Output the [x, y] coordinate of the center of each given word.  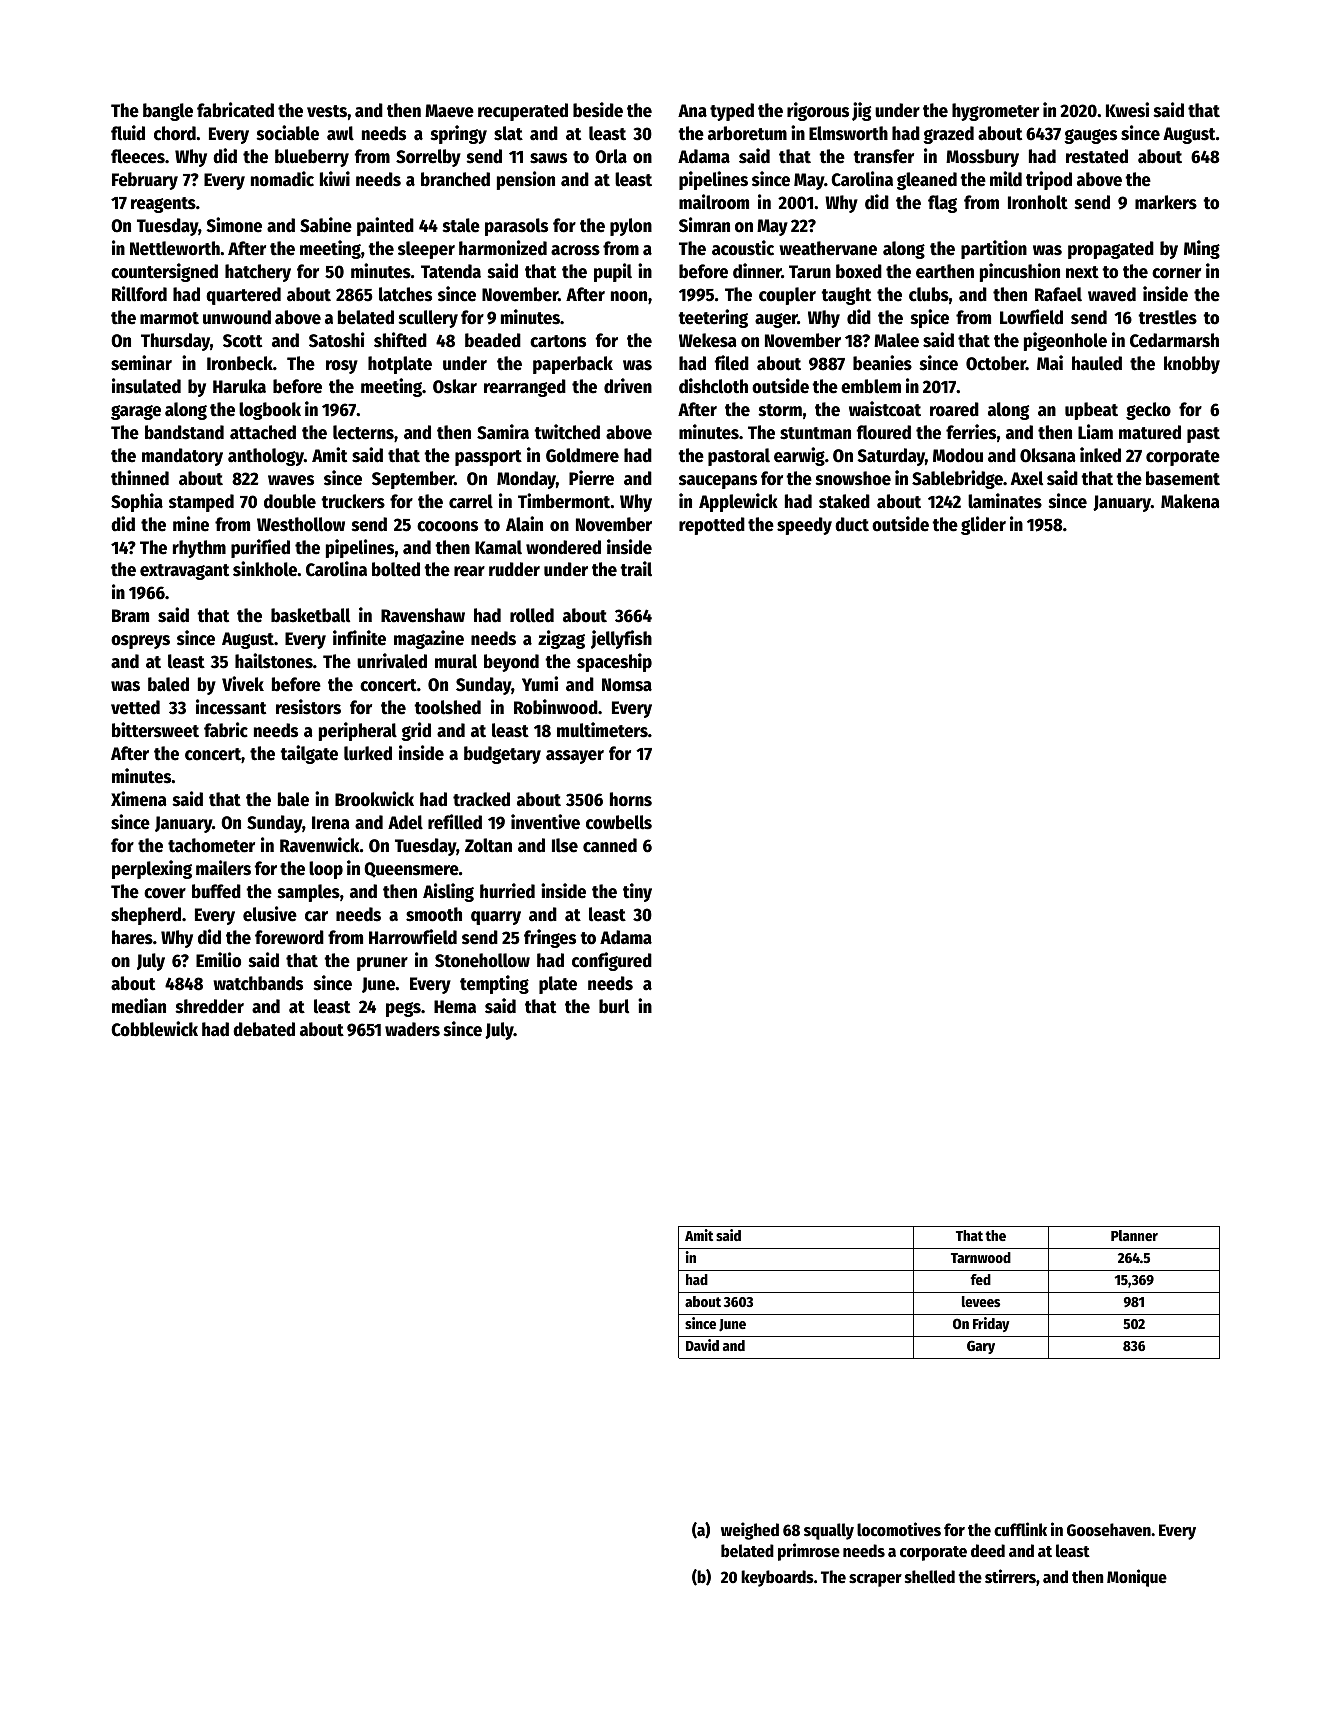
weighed [750, 1531]
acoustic [743, 248]
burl [614, 1006]
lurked [368, 753]
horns [631, 799]
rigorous [818, 111]
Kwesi [1127, 110]
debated [264, 1029]
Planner [1134, 1235]
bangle [168, 112]
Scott [242, 341]
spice [929, 318]
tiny [637, 892]
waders [412, 1029]
